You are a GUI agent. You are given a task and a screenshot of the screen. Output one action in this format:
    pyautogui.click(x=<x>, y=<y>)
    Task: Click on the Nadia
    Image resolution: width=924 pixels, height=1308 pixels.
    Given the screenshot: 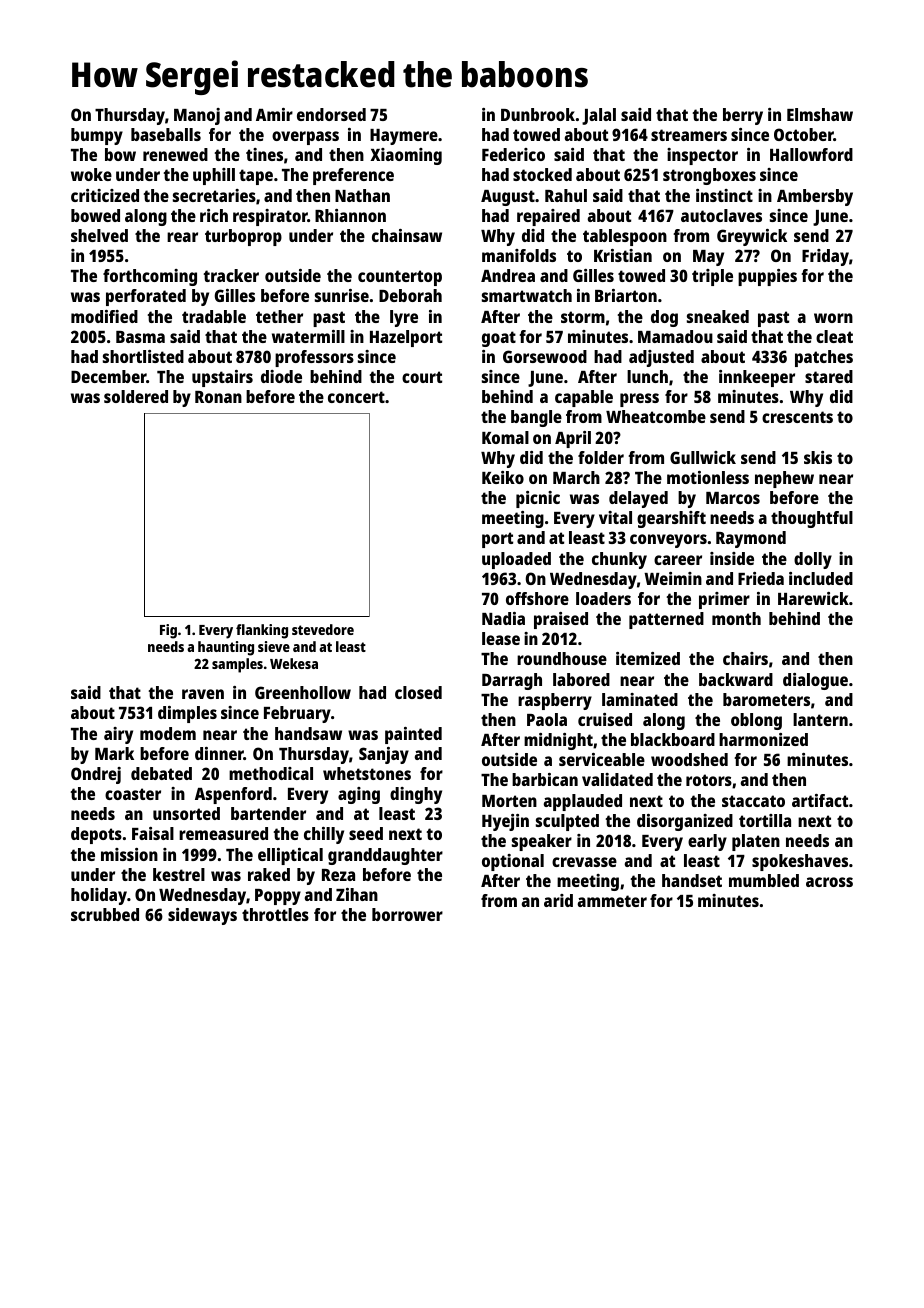 What is the action you would take?
    pyautogui.click(x=503, y=618)
